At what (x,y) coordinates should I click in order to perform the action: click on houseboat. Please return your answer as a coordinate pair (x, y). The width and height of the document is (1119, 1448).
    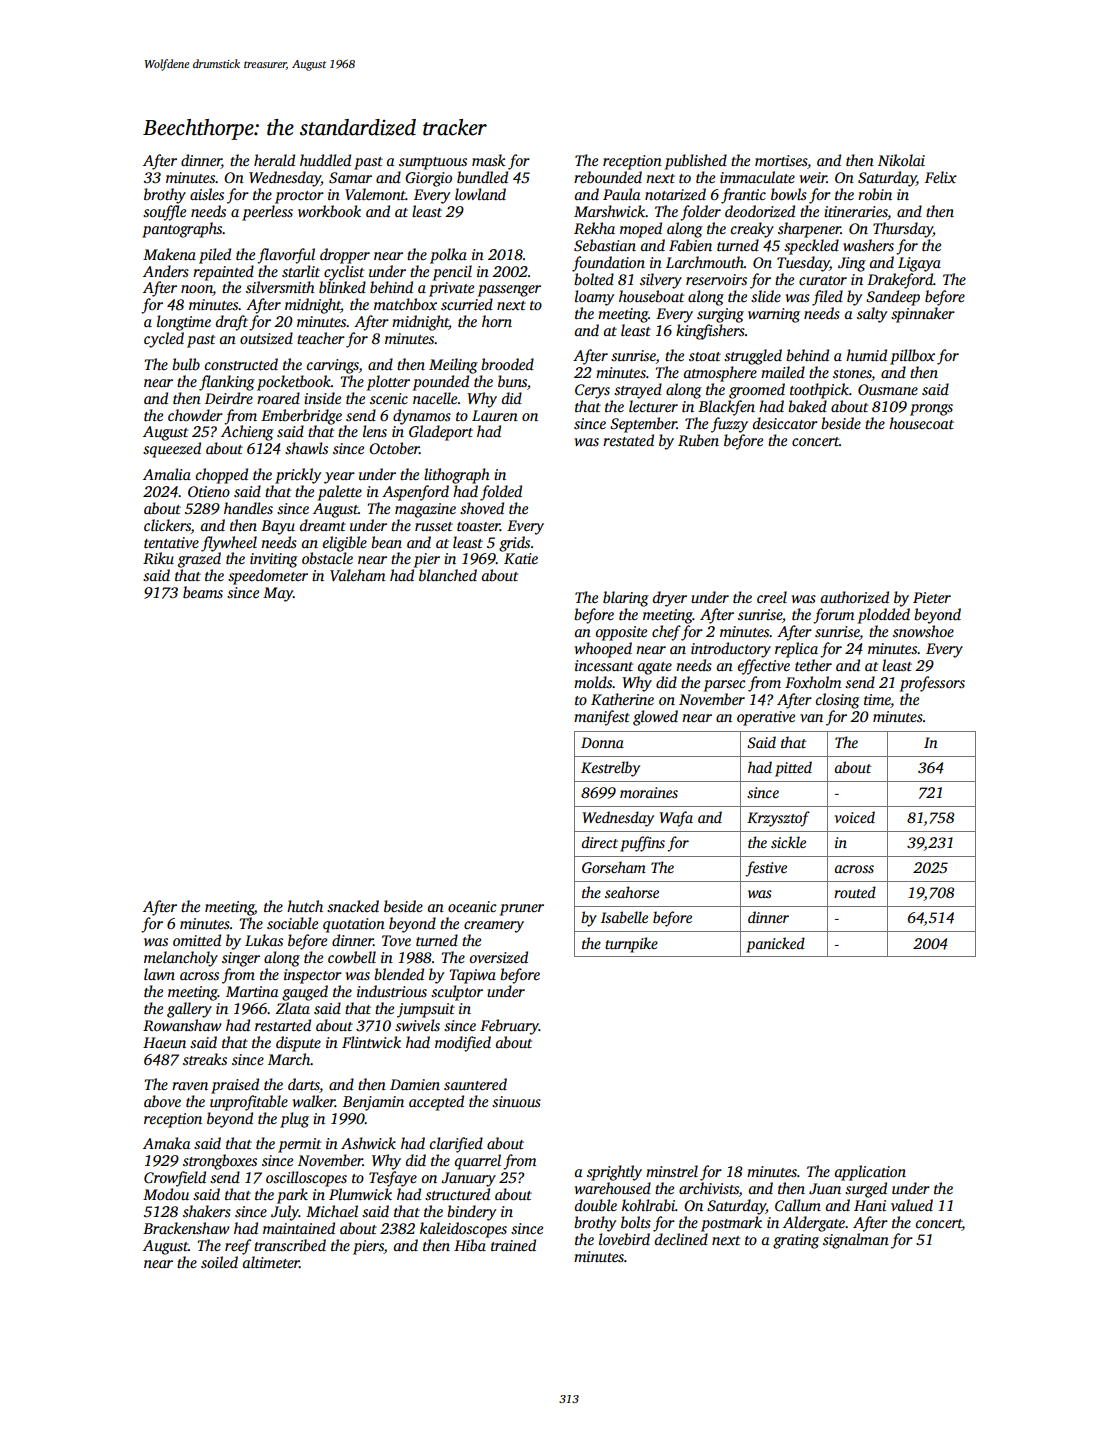
    Looking at the image, I should click on (651, 296).
